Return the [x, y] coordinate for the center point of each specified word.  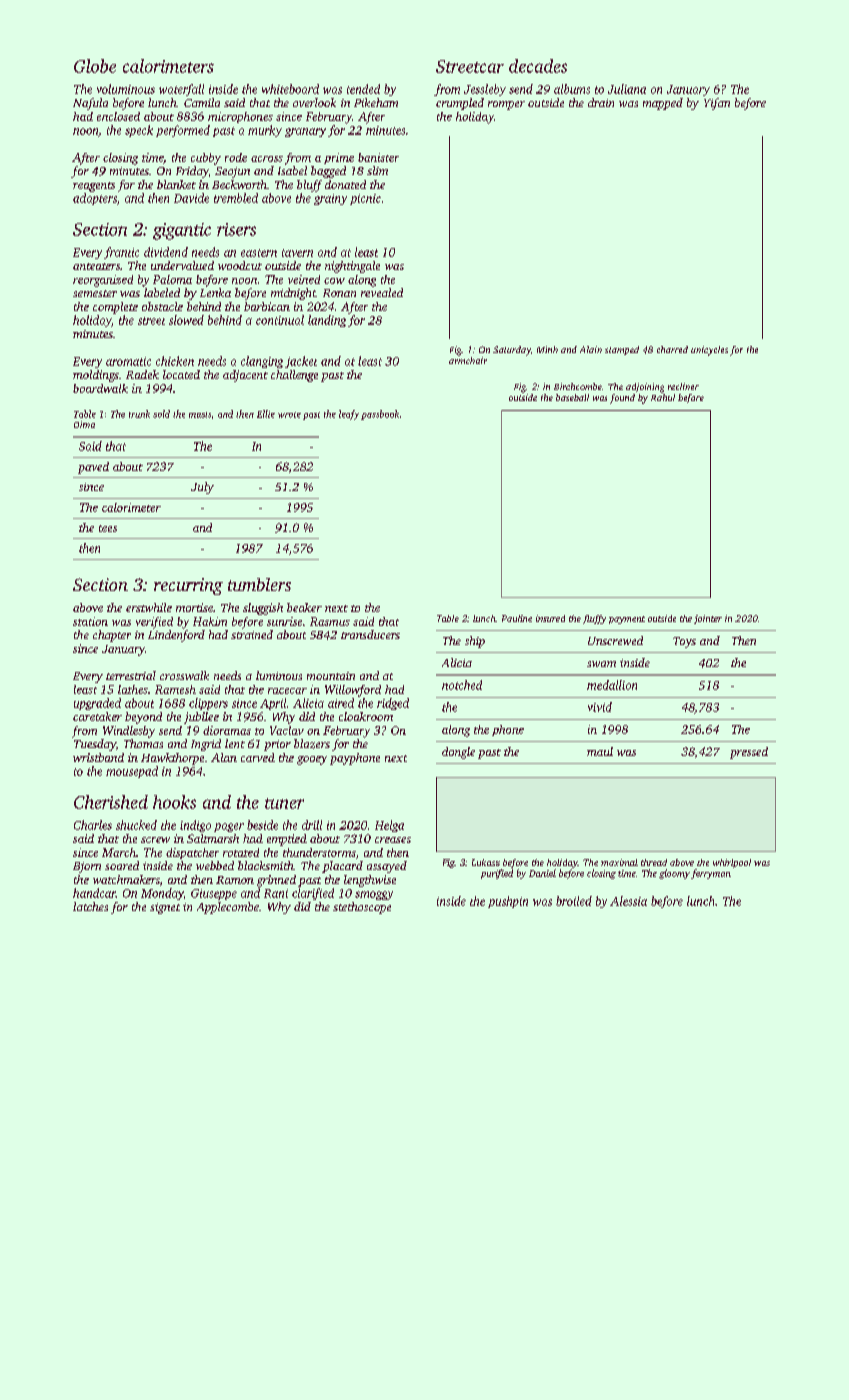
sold [161, 414]
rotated [241, 852]
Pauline [517, 618]
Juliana [627, 89]
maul [600, 751]
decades [538, 66]
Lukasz [486, 862]
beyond [143, 718]
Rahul [663, 397]
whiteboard [290, 89]
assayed [387, 867]
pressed [749, 753]
